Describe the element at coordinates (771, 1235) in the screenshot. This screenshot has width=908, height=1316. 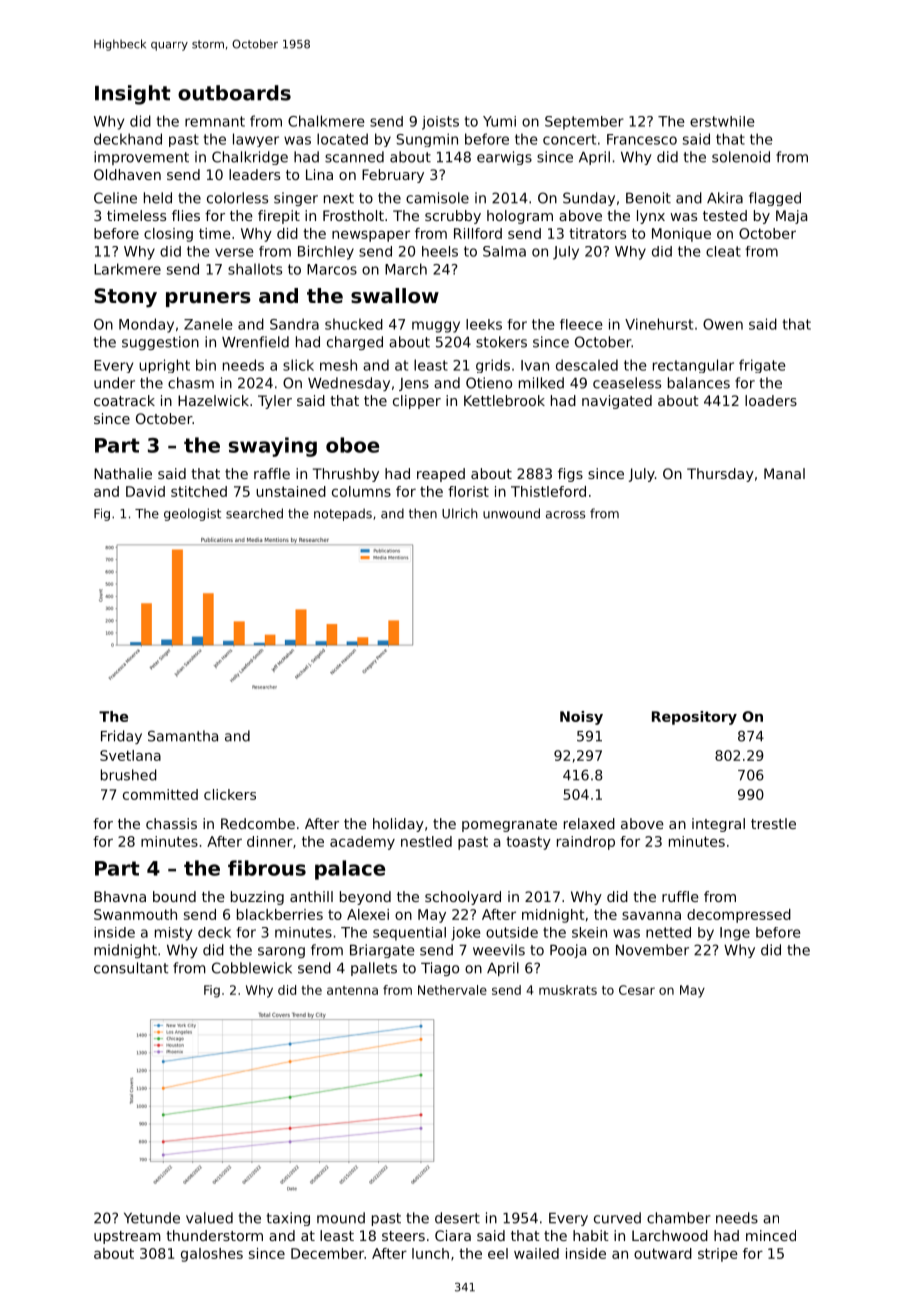
I see `minced` at that location.
